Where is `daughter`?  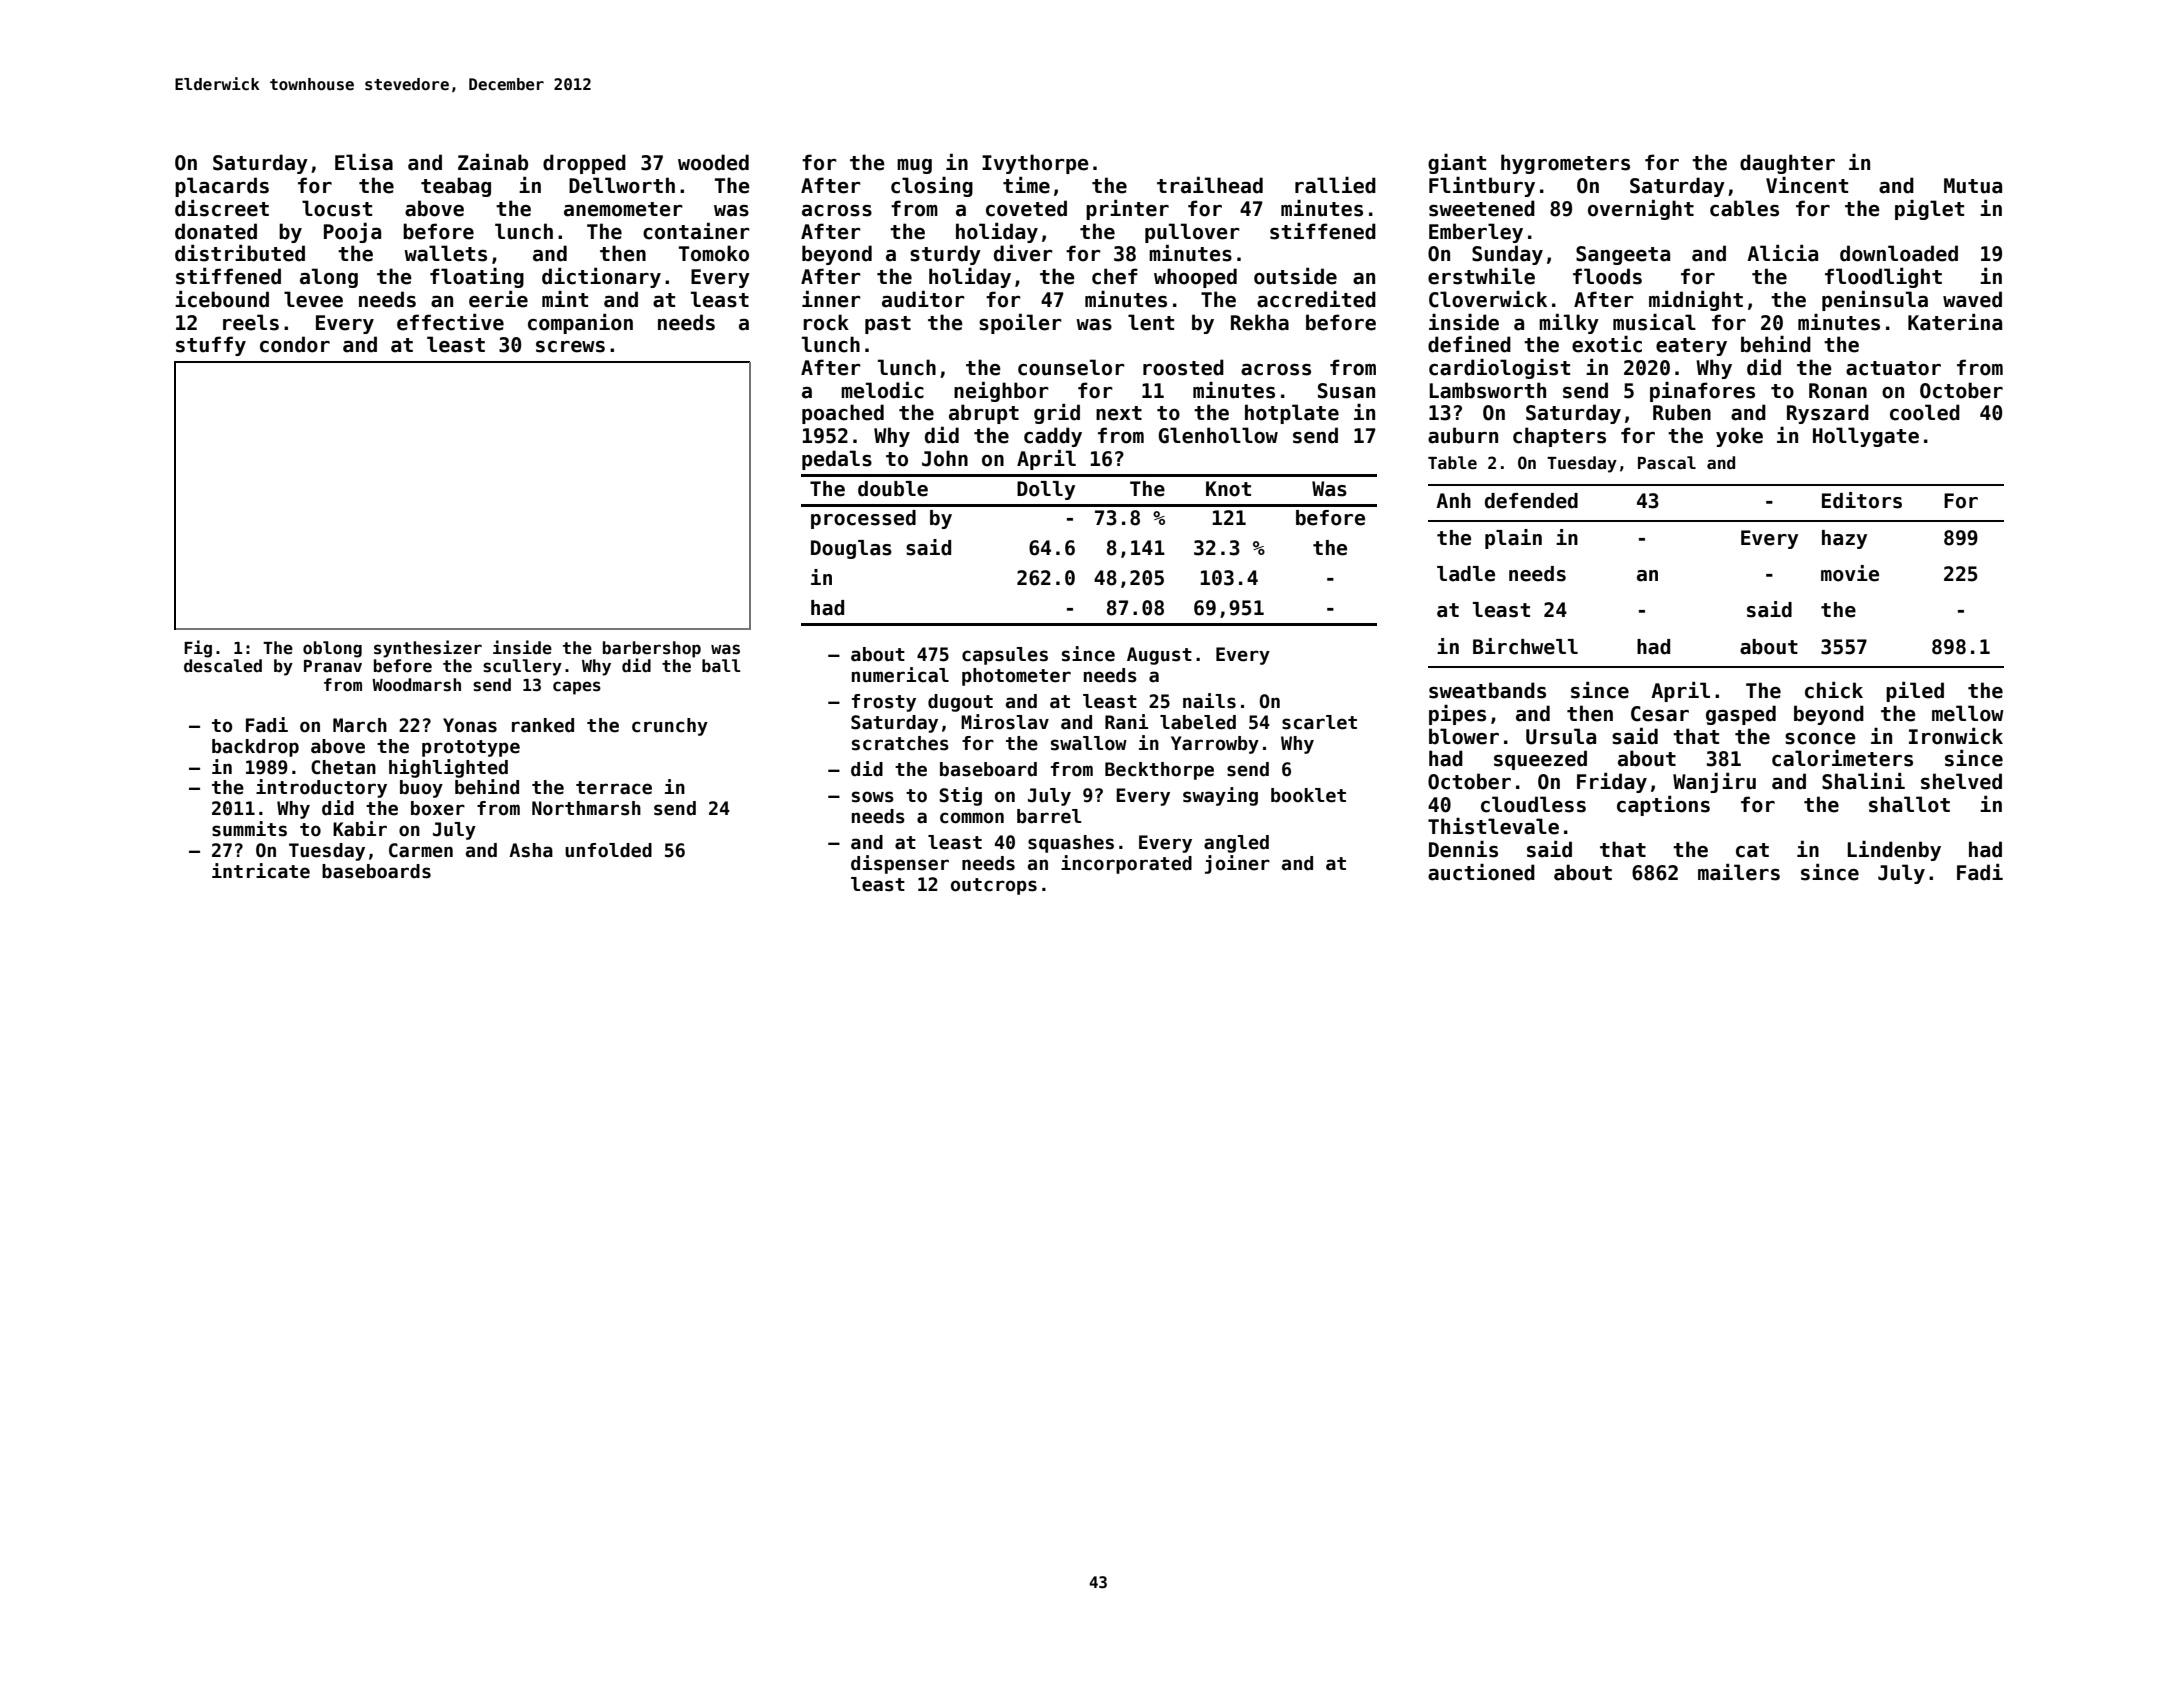
daughter is located at coordinates (1787, 164).
